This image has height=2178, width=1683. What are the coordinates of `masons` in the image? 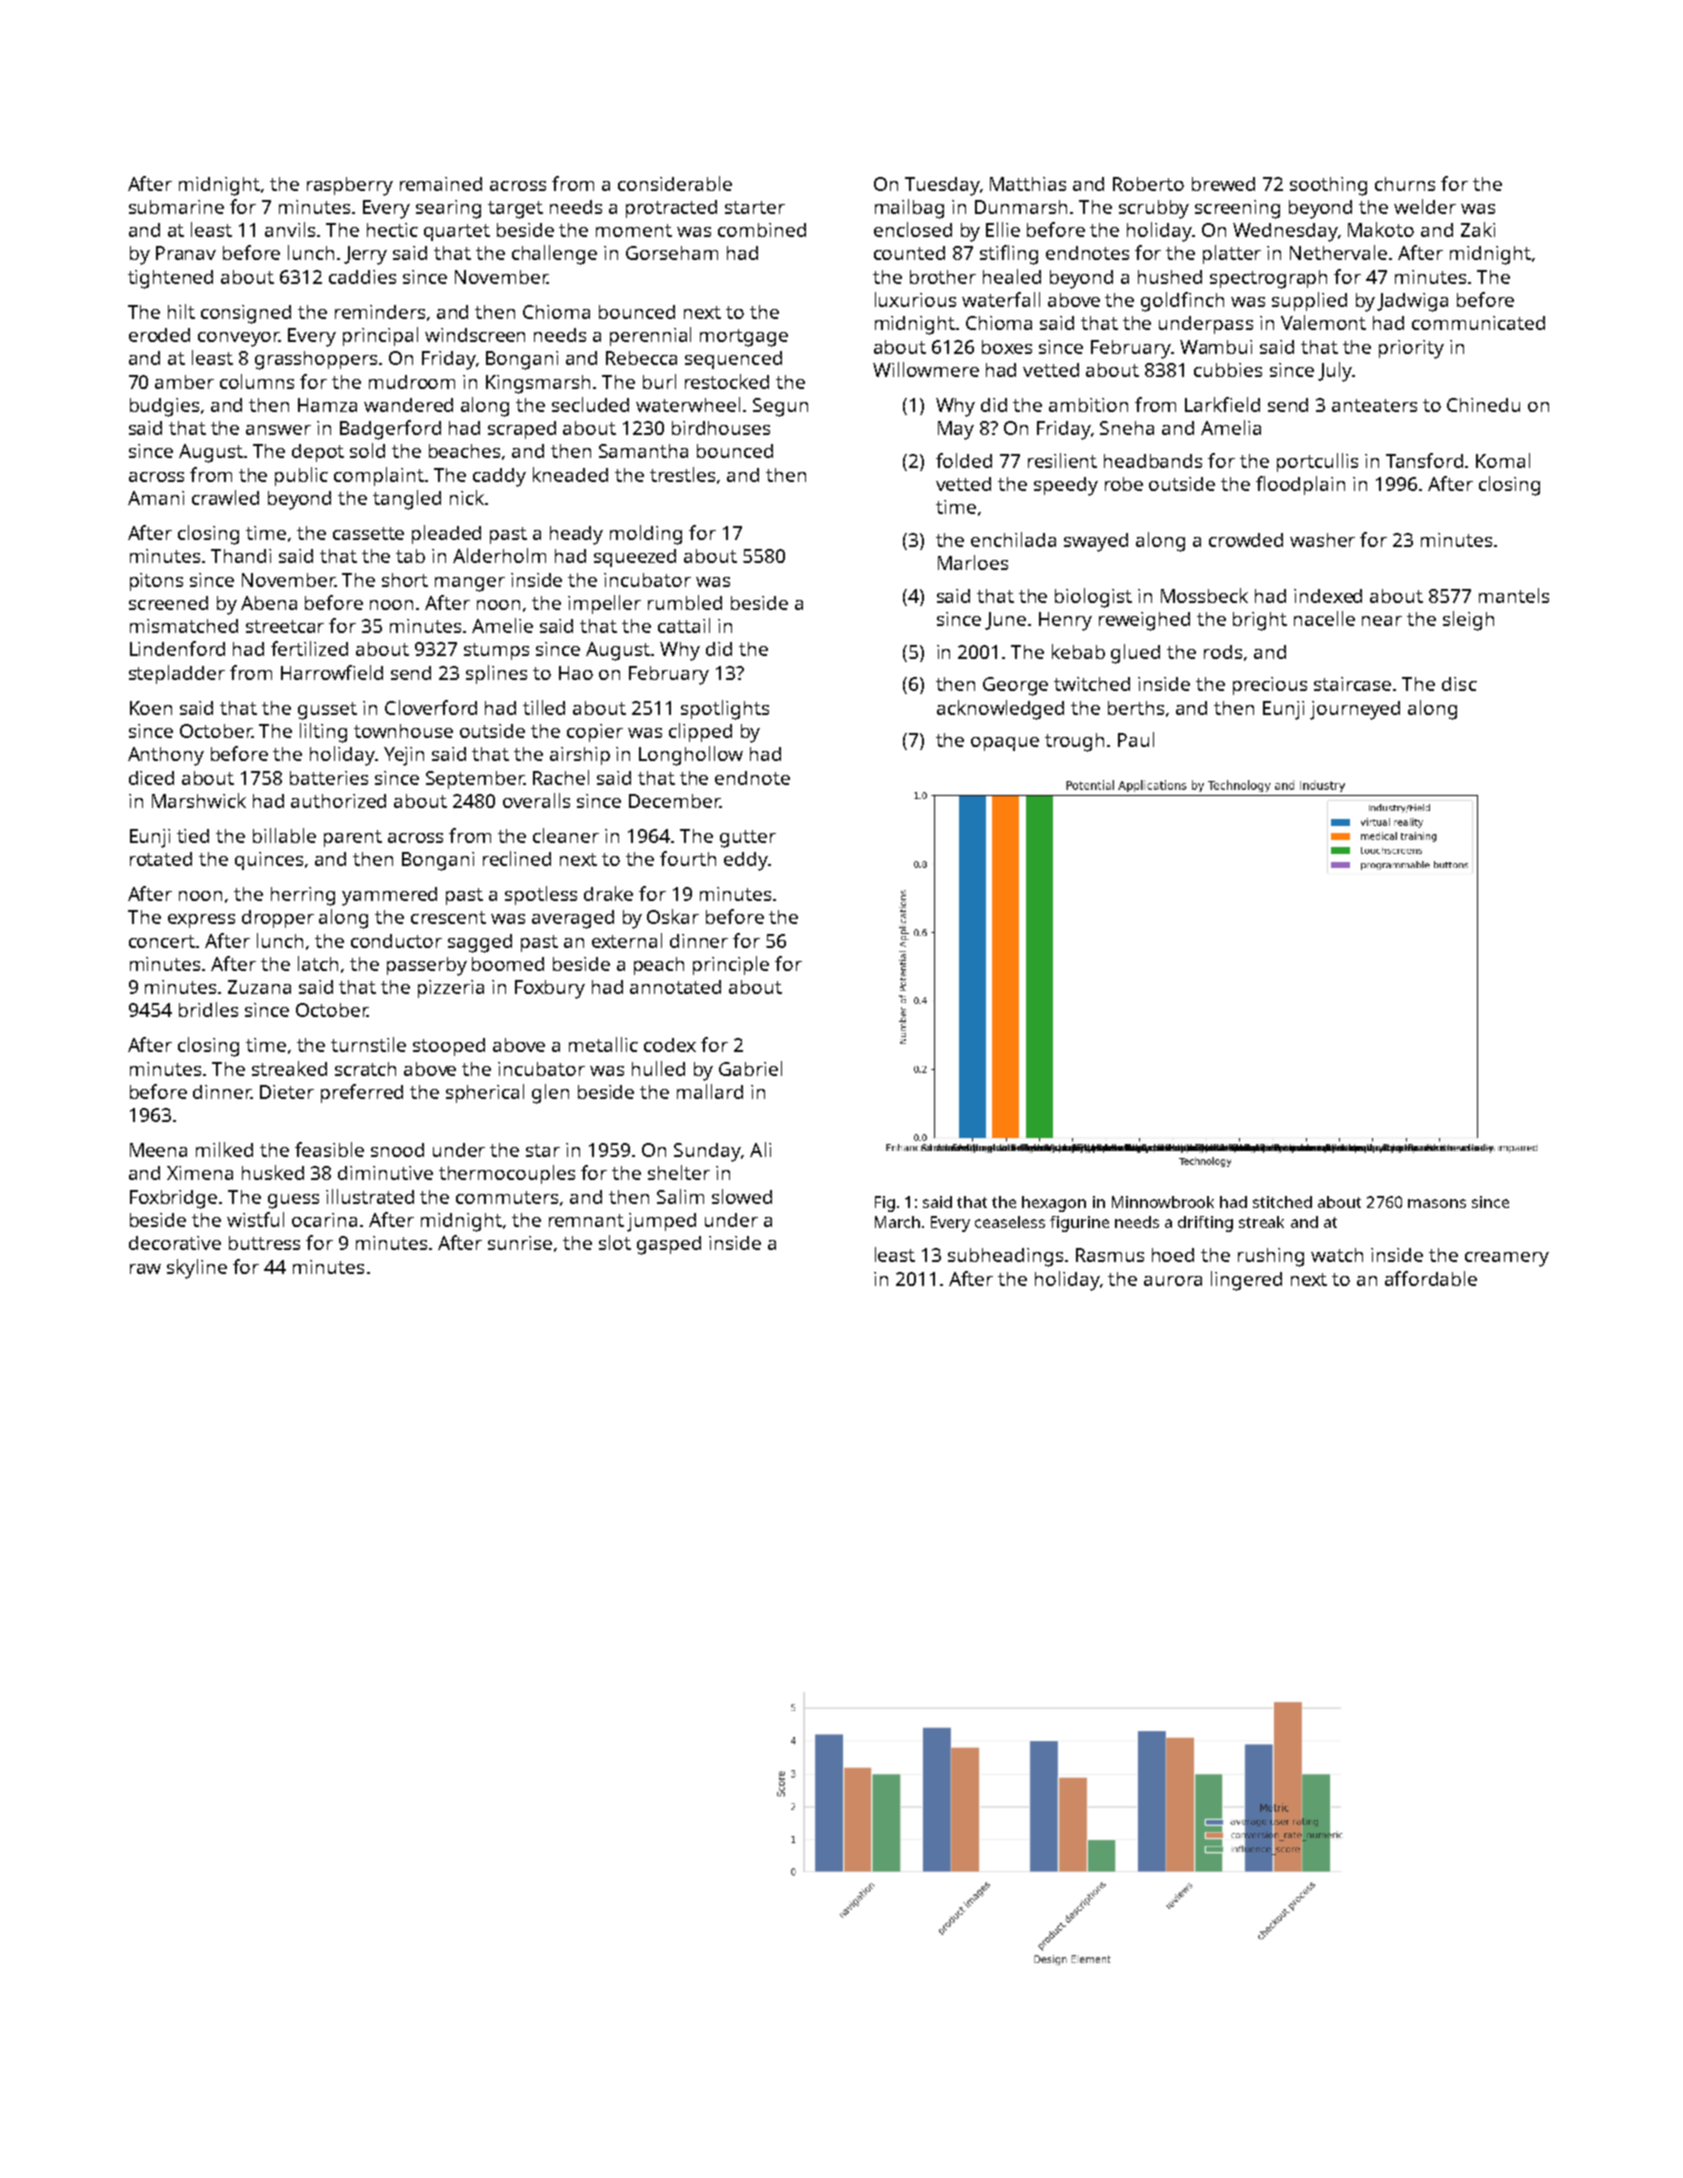 It's located at (1437, 1203).
